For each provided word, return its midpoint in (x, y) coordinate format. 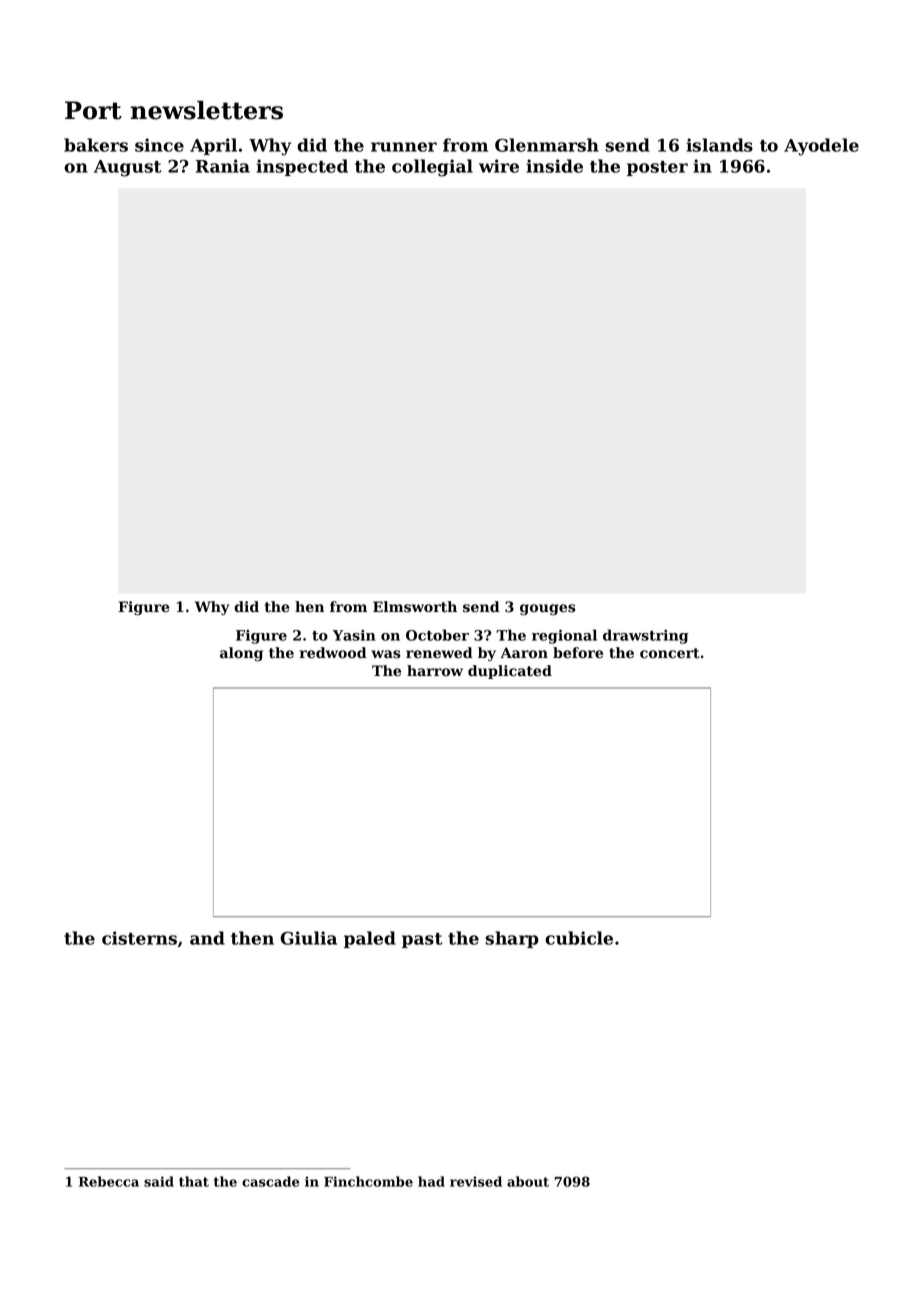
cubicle (579, 938)
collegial (432, 168)
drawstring (646, 636)
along (241, 654)
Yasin (354, 635)
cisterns (139, 938)
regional (564, 636)
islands (719, 145)
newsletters (207, 110)
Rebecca (109, 1181)
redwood (333, 653)
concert (670, 653)
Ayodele (821, 147)
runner (404, 147)
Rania (223, 166)
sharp (512, 939)
